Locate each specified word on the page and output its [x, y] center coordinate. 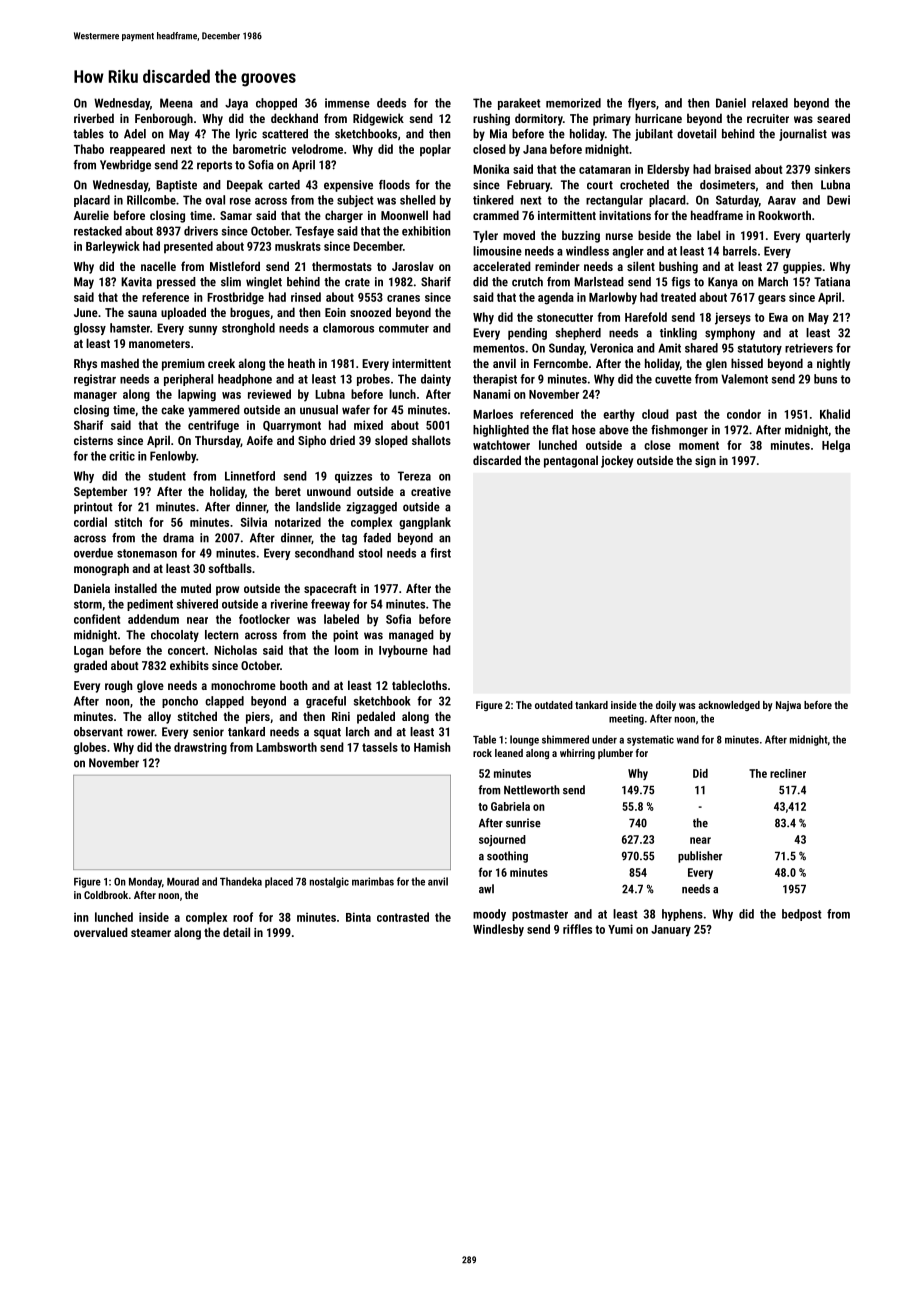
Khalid [835, 414]
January [671, 931]
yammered [214, 411]
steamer [151, 933]
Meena [176, 103]
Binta [358, 917]
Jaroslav [413, 266]
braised [733, 169]
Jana [535, 149]
